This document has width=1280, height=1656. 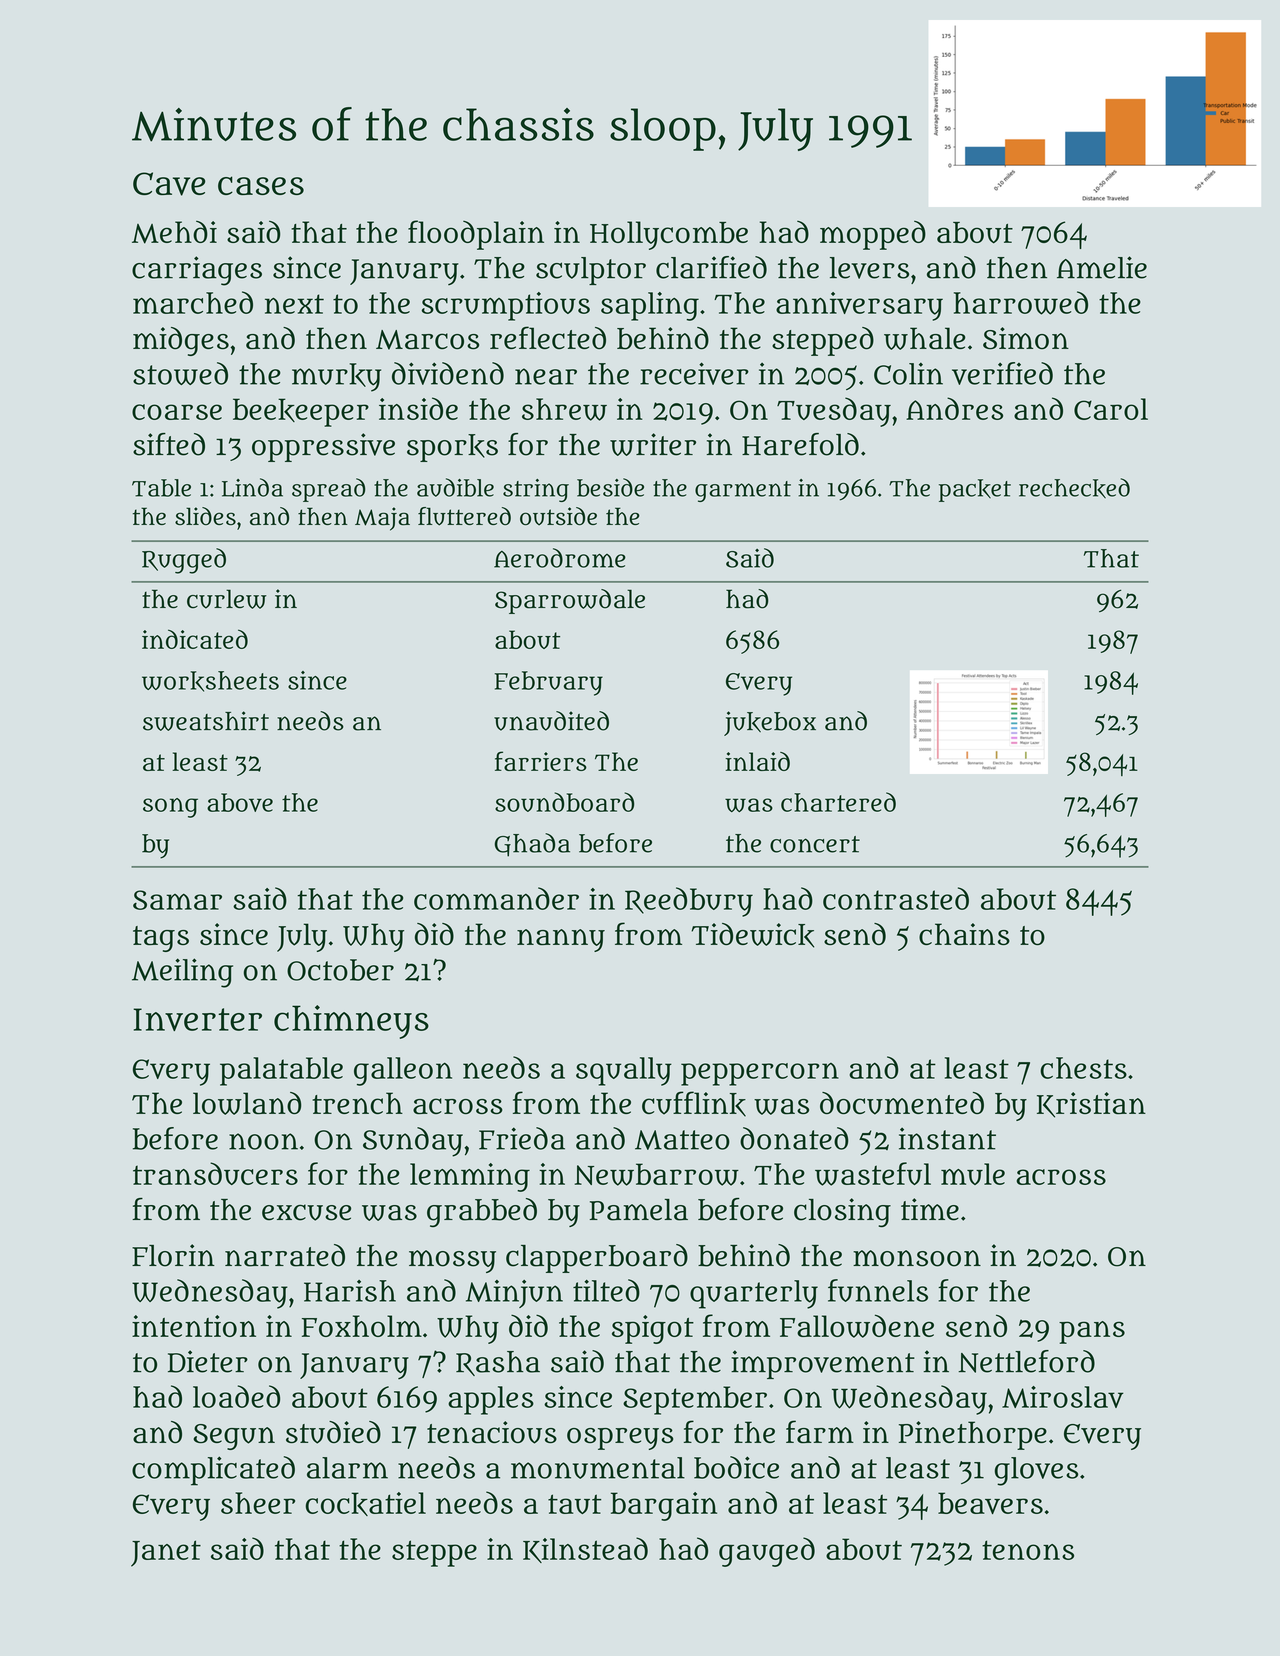 What do you see at coordinates (752, 935) in the document?
I see `Tidewick` at bounding box center [752, 935].
